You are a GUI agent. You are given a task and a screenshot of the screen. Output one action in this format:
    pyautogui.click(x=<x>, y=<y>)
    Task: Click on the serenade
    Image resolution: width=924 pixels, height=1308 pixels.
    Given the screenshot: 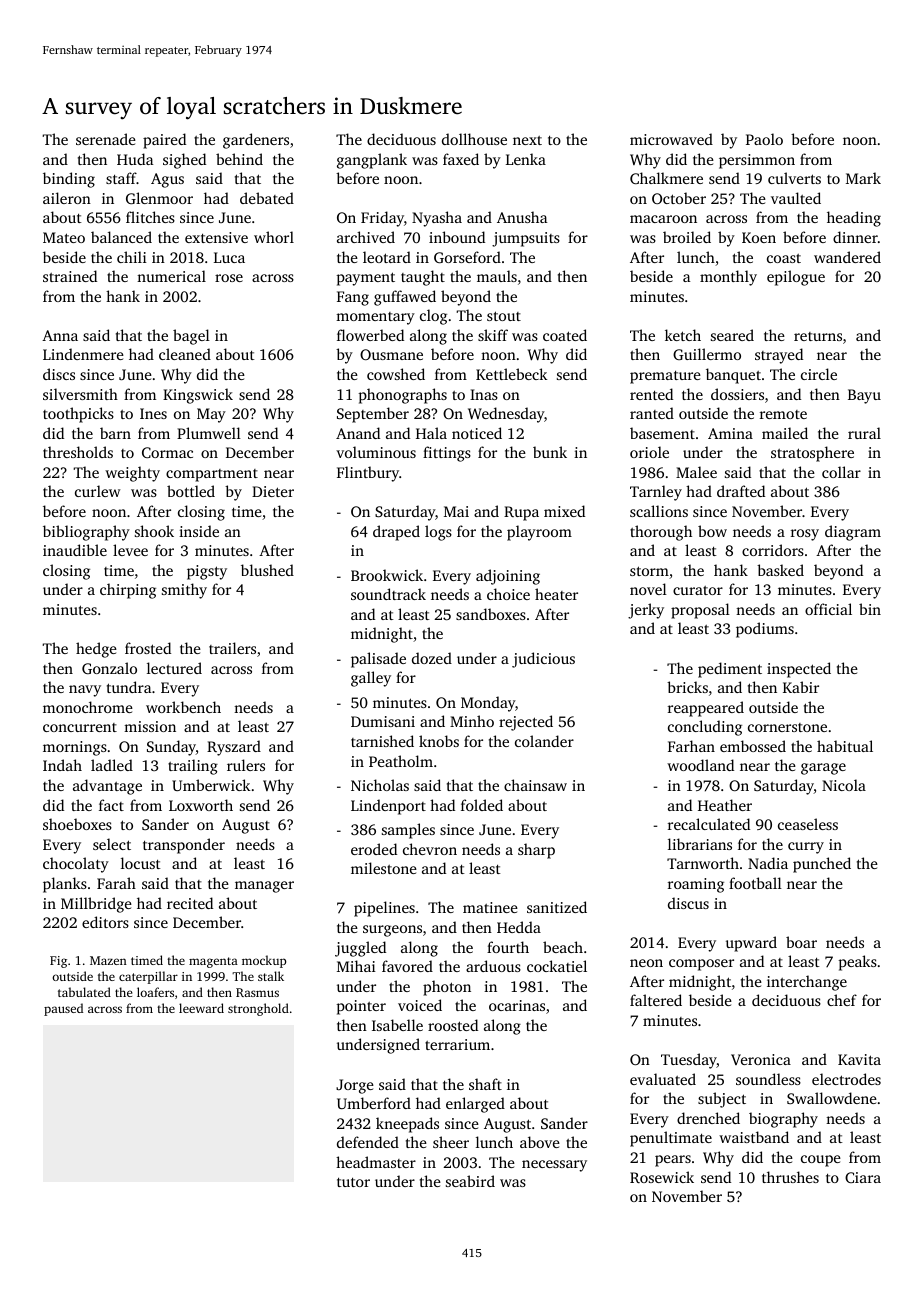 What is the action you would take?
    pyautogui.click(x=106, y=139)
